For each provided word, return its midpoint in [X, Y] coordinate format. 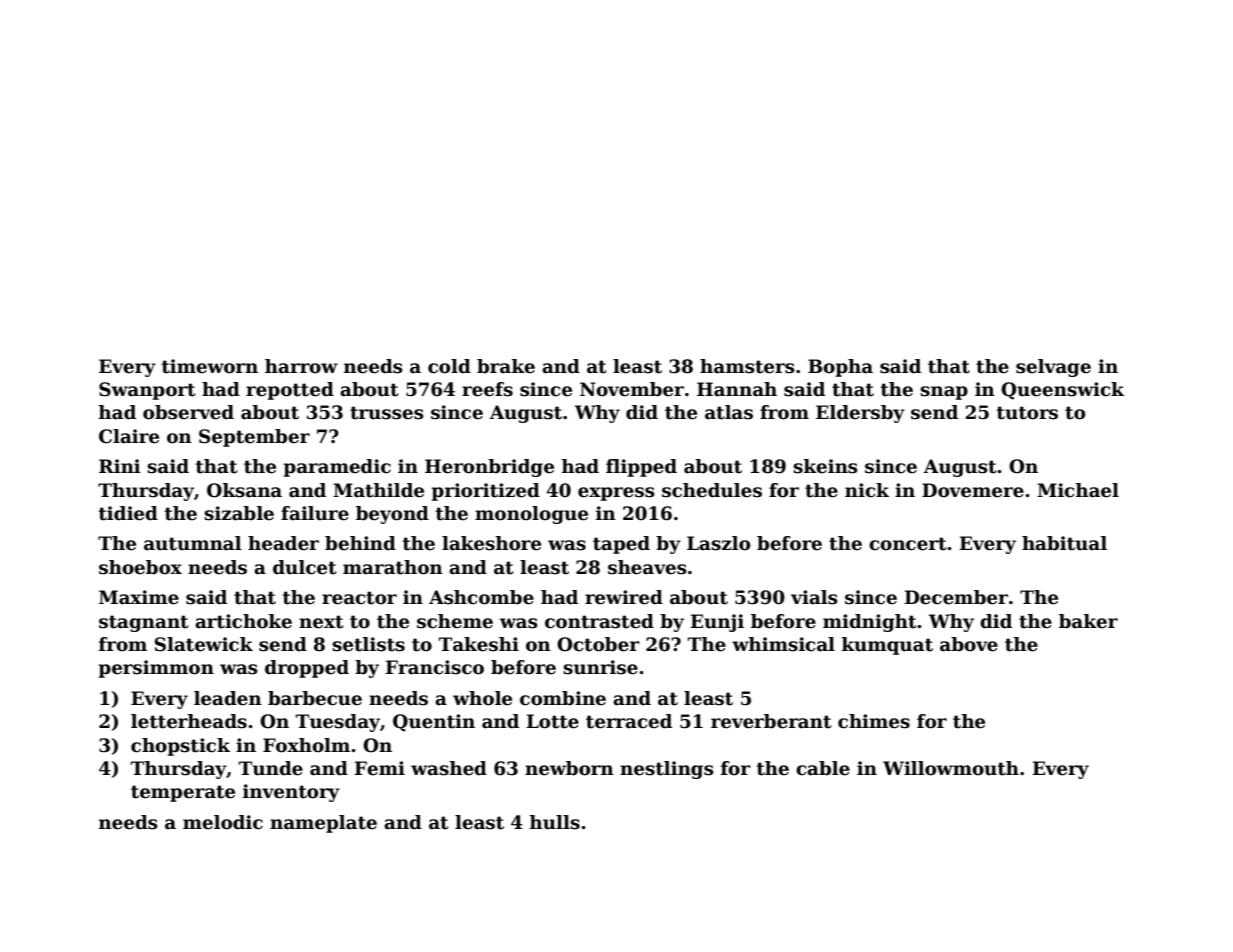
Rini [120, 466]
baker [1088, 621]
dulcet [305, 567]
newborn [569, 768]
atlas [729, 412]
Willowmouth [951, 768]
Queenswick [1062, 391]
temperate [183, 793]
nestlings [667, 770]
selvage [1053, 368]
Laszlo [718, 543]
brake [506, 366]
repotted [290, 391]
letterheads [189, 721]
